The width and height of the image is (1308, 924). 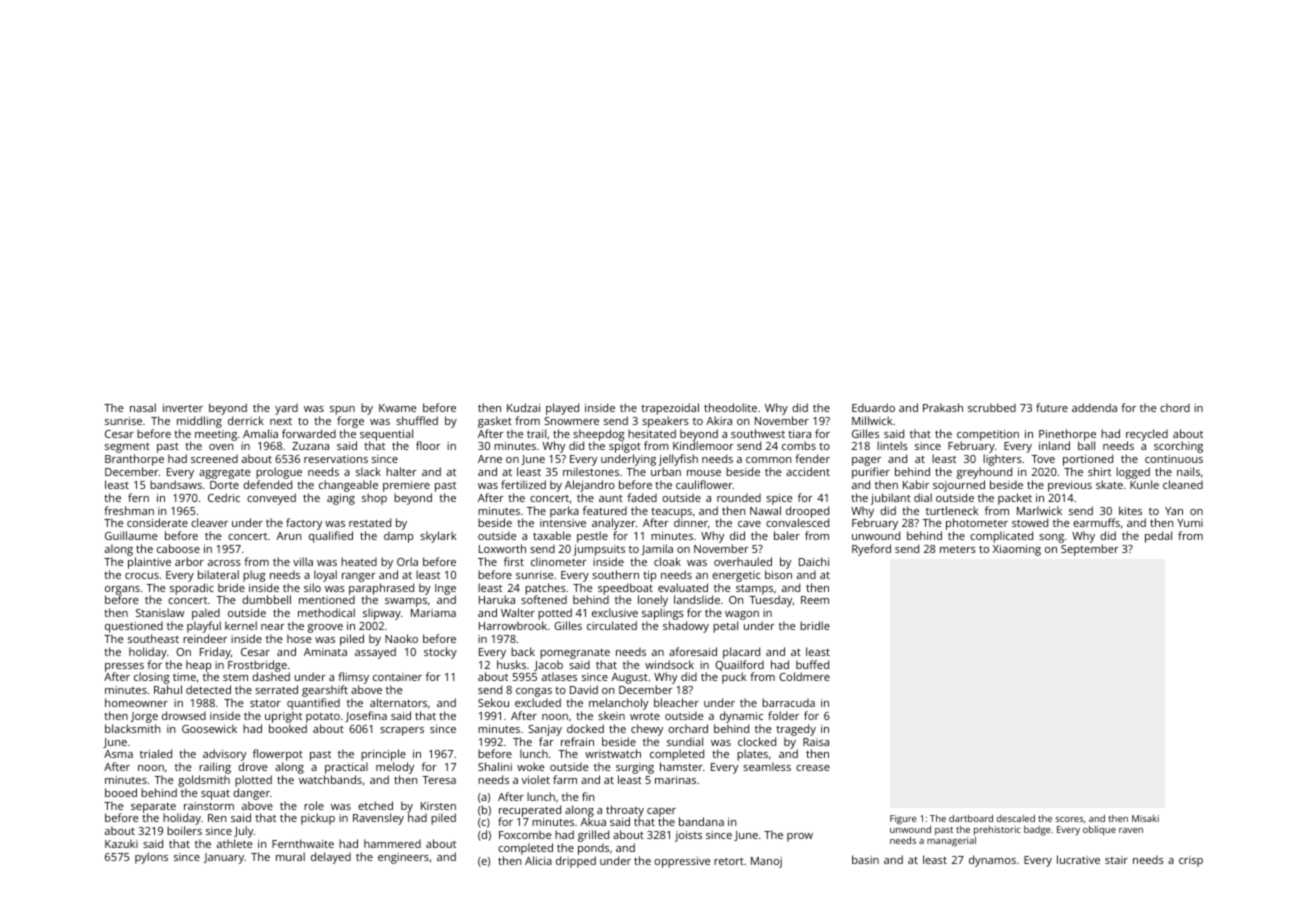 What do you see at coordinates (816, 742) in the image?
I see `Raisa` at bounding box center [816, 742].
